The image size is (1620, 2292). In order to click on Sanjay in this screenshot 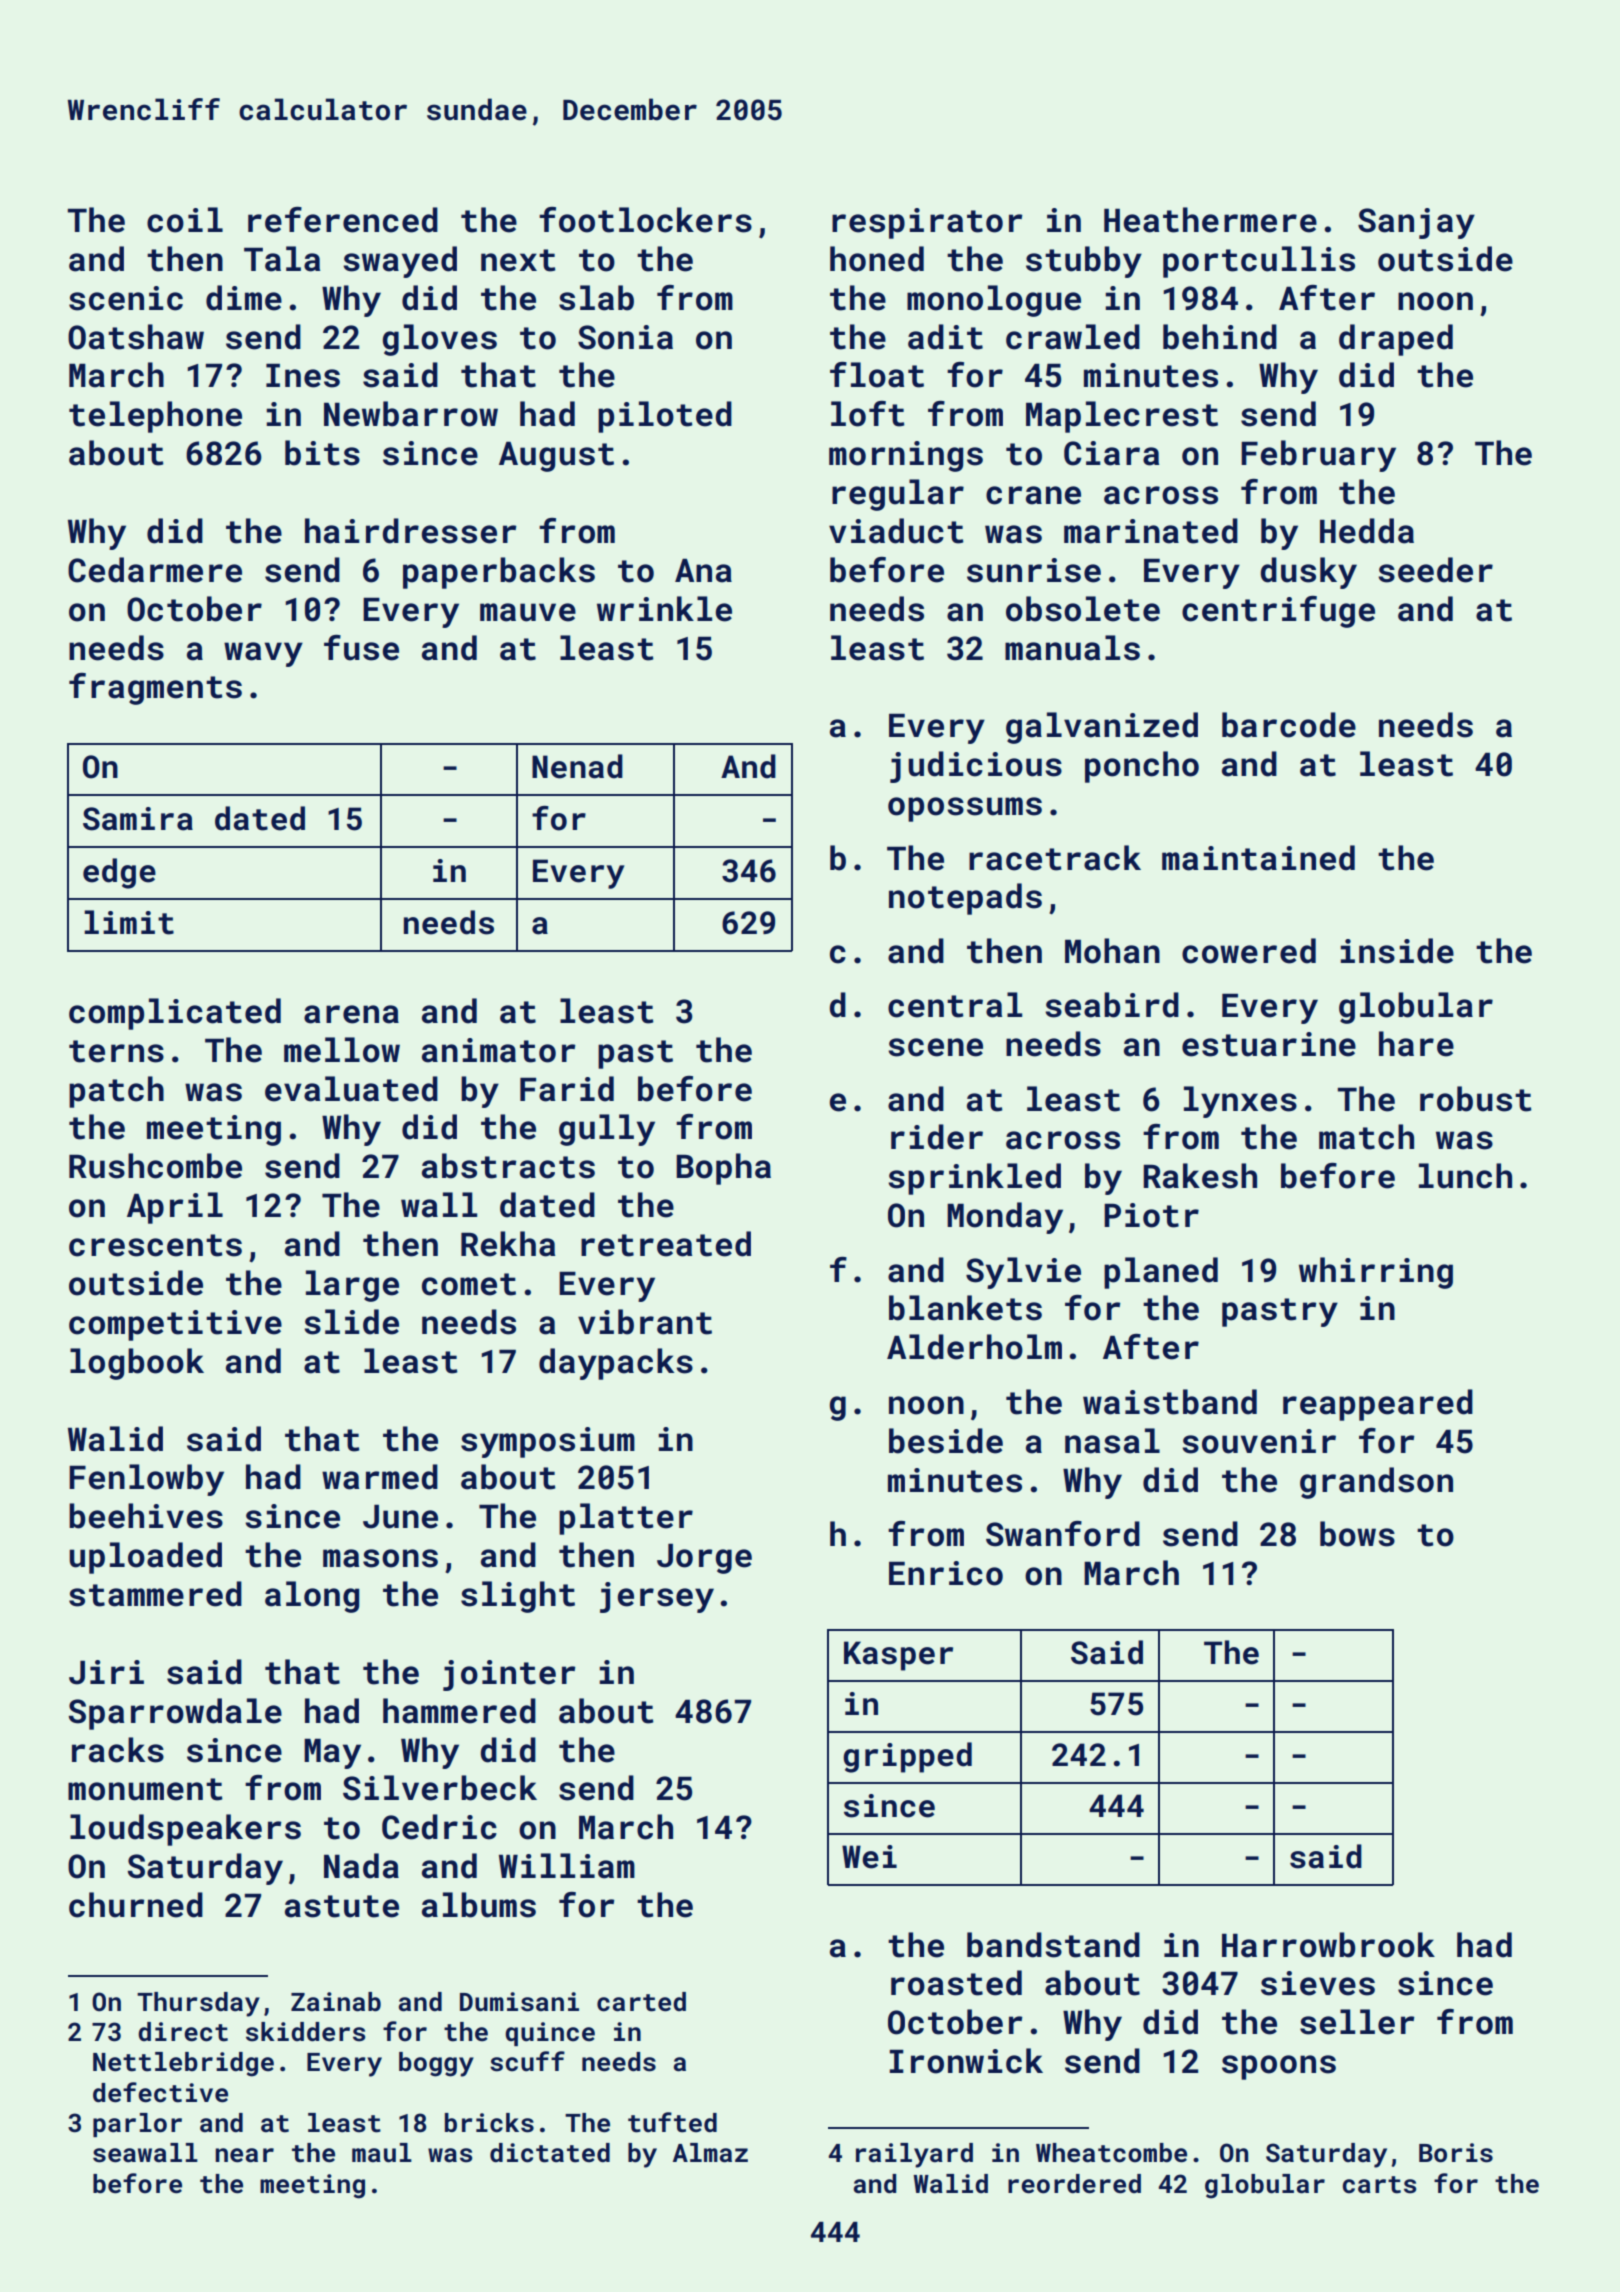, I will do `click(1416, 223)`.
